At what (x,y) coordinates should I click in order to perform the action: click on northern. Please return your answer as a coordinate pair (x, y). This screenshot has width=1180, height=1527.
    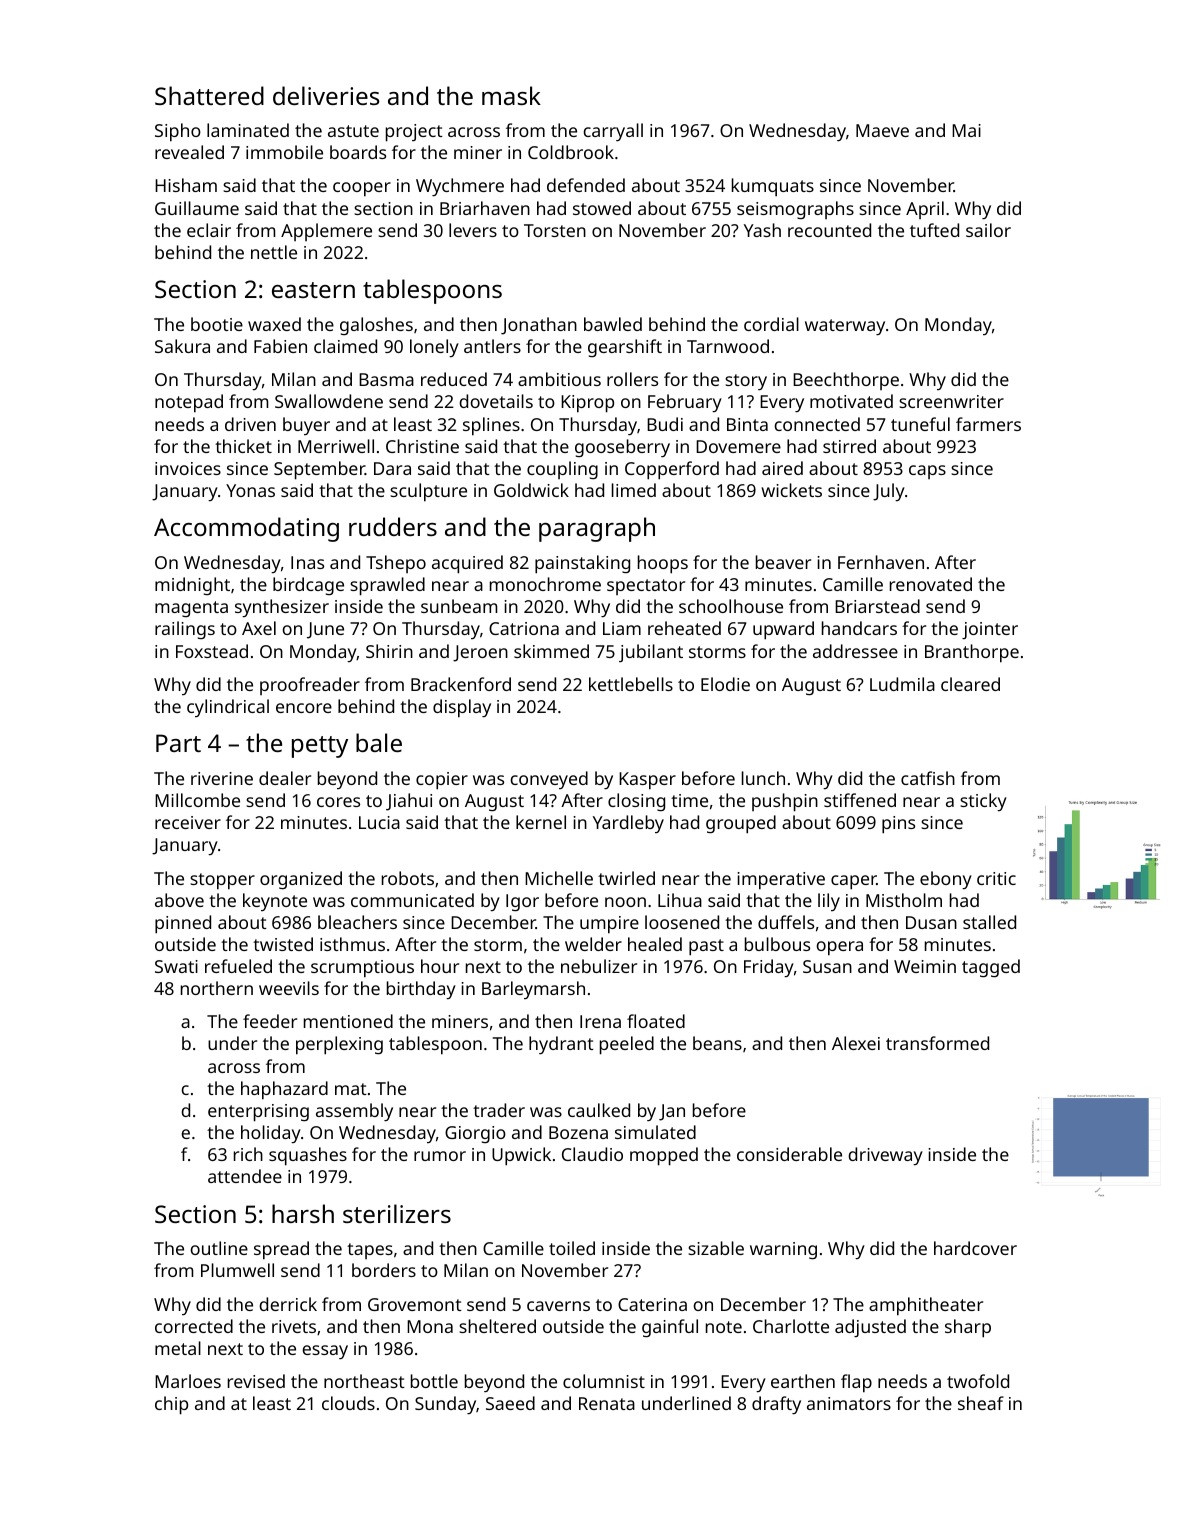
    Looking at the image, I should click on (217, 988).
